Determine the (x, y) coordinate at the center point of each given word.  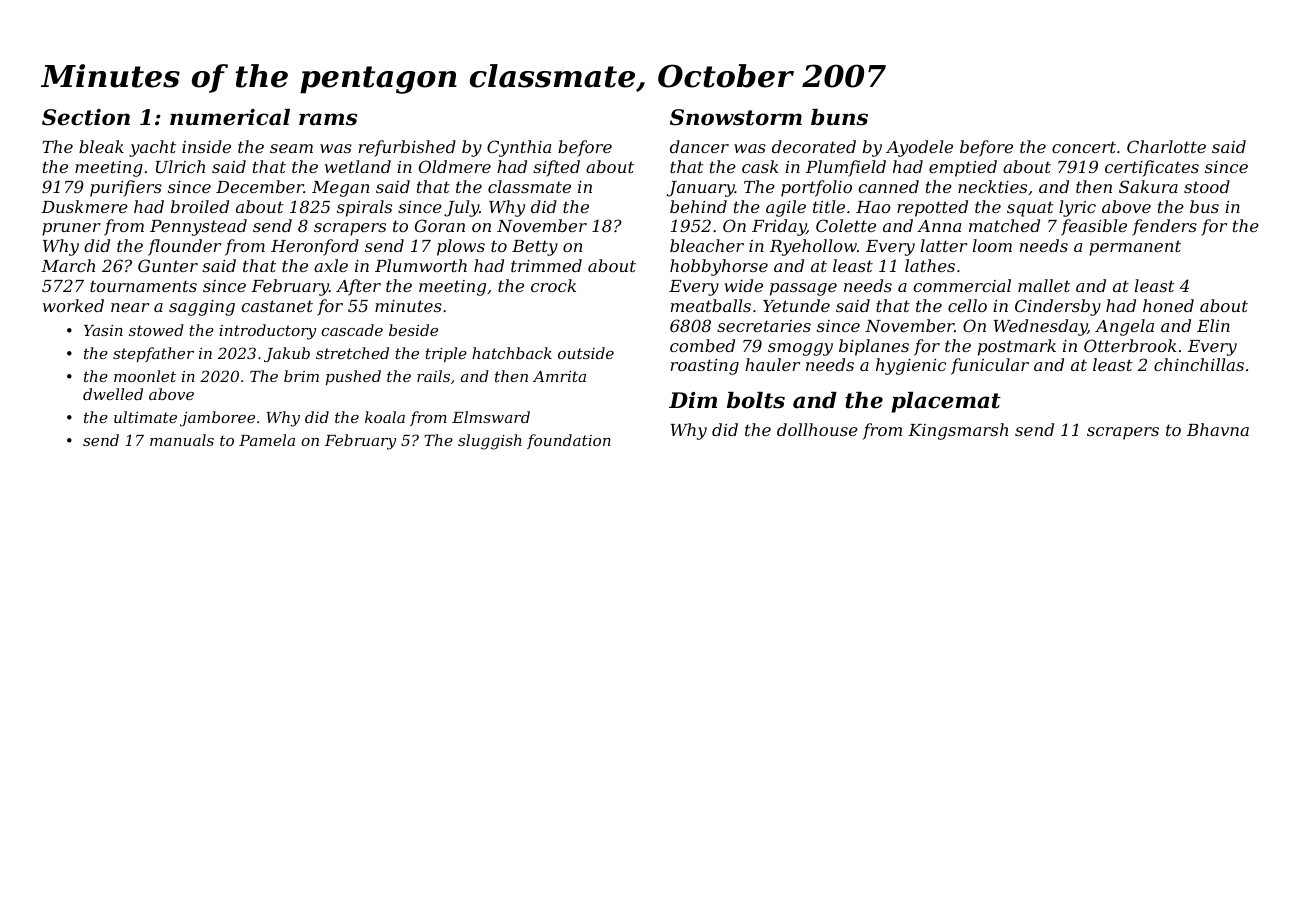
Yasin (103, 330)
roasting (705, 367)
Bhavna (1218, 429)
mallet (1044, 285)
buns (839, 117)
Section (86, 117)
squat (1030, 209)
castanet (277, 306)
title (829, 206)
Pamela (267, 440)
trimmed (546, 265)
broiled (200, 206)
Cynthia (519, 148)
